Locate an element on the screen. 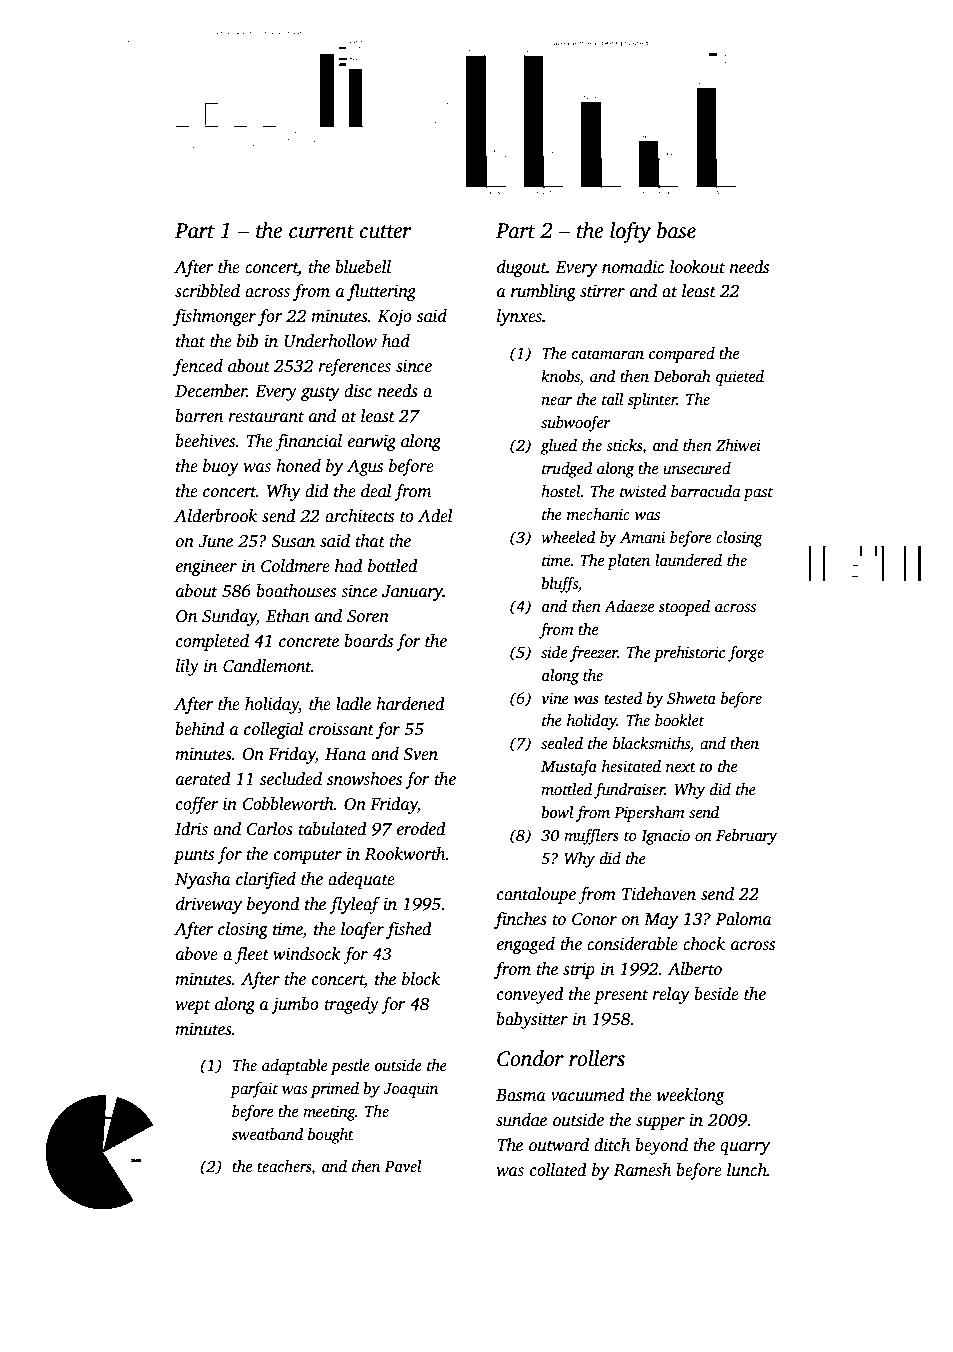  weeklong is located at coordinates (691, 1096).
